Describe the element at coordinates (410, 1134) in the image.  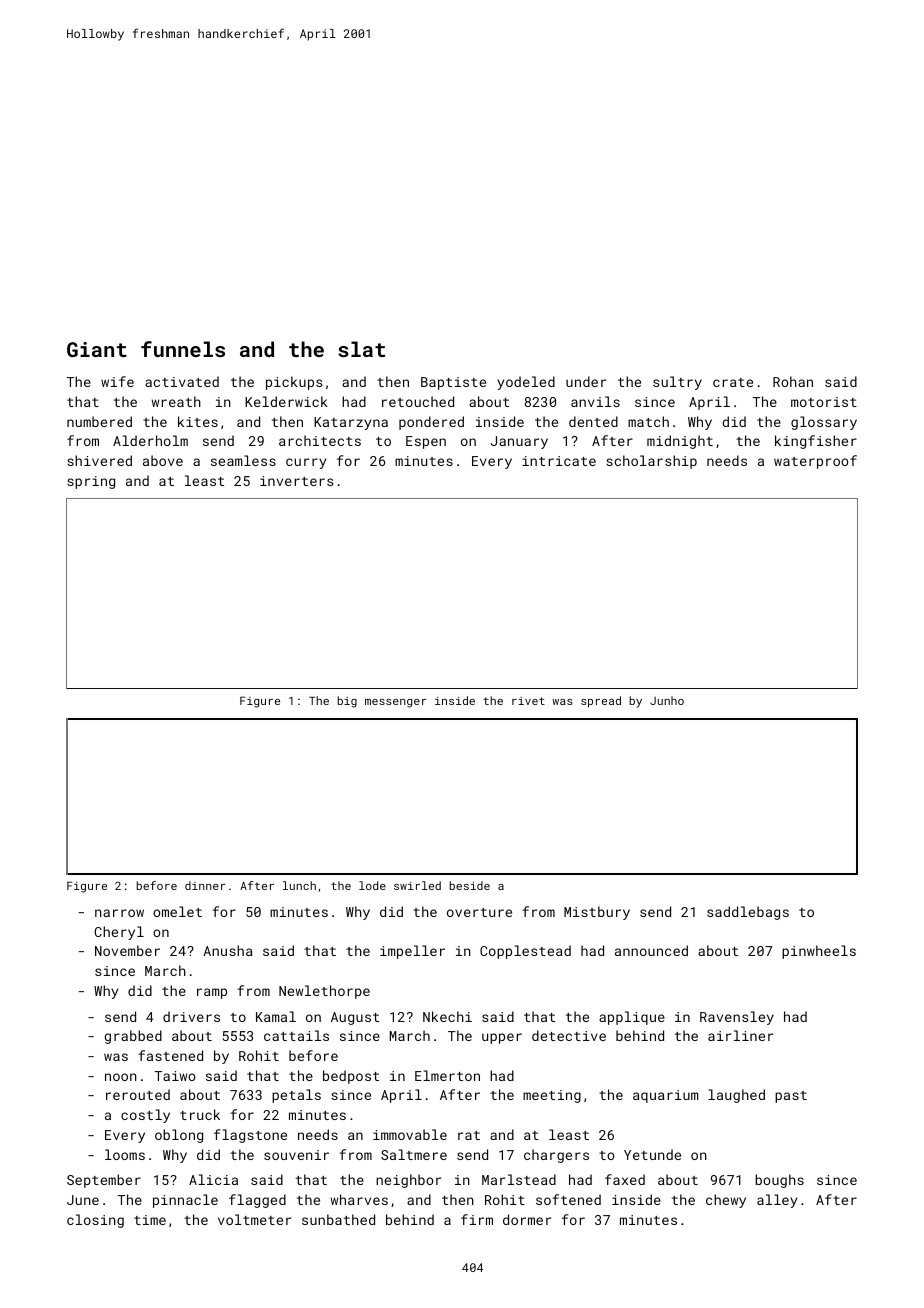
I see `immovable` at that location.
